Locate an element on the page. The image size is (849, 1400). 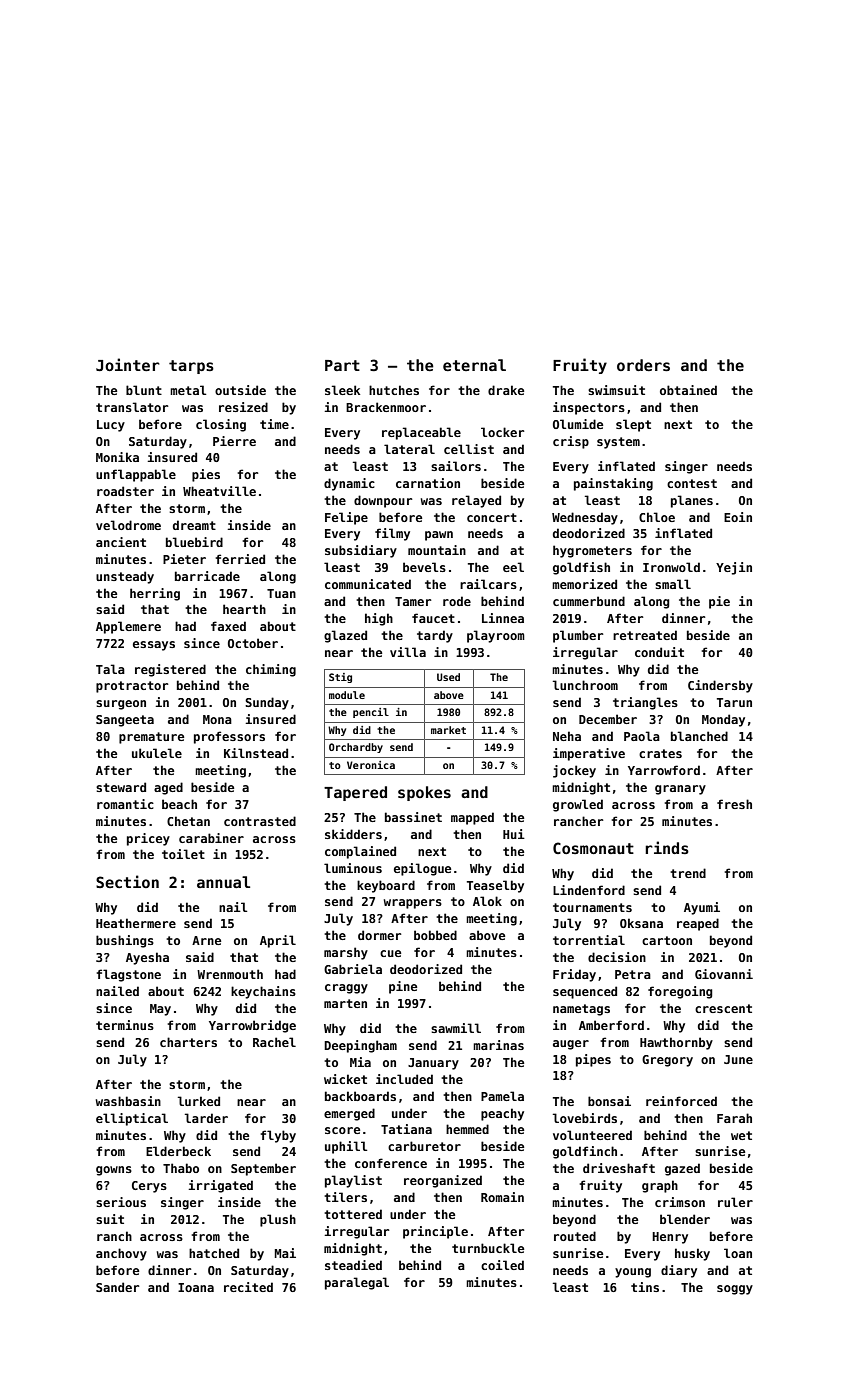
eternal is located at coordinates (474, 365).
